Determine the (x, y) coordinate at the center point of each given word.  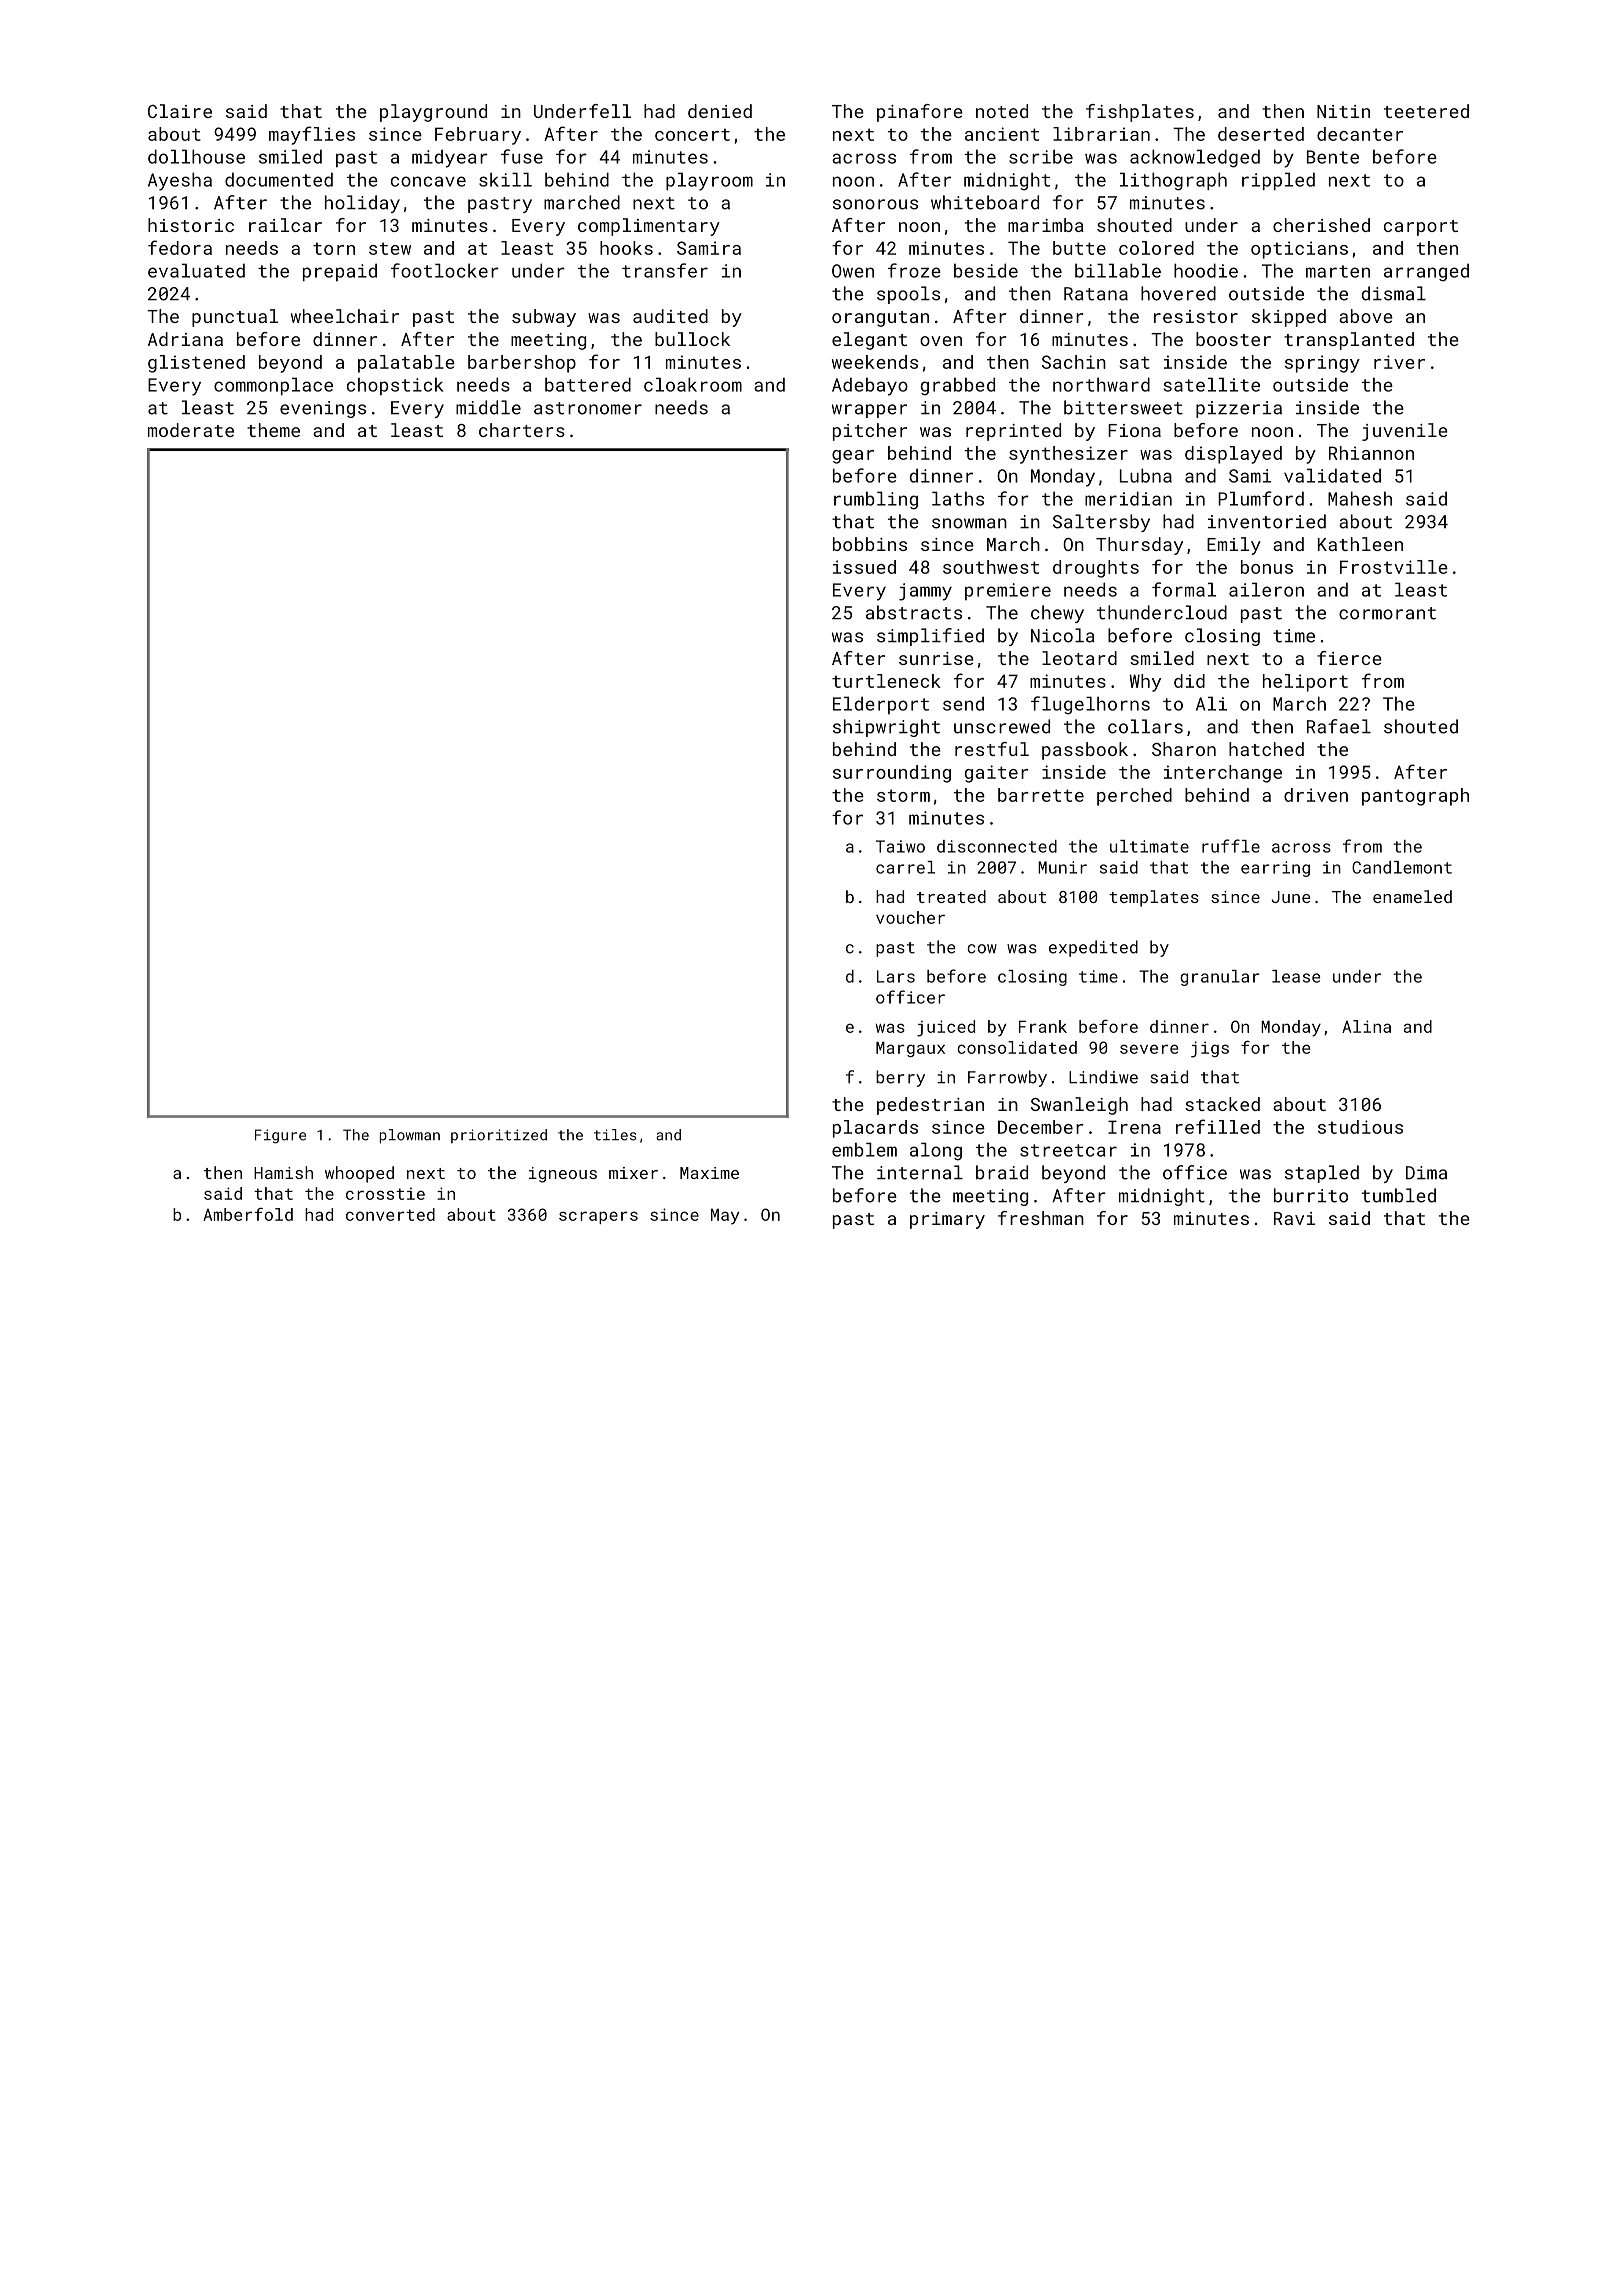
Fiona (1134, 430)
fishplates (1140, 113)
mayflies (312, 135)
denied (720, 111)
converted (390, 1214)
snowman (969, 523)
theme (273, 430)
